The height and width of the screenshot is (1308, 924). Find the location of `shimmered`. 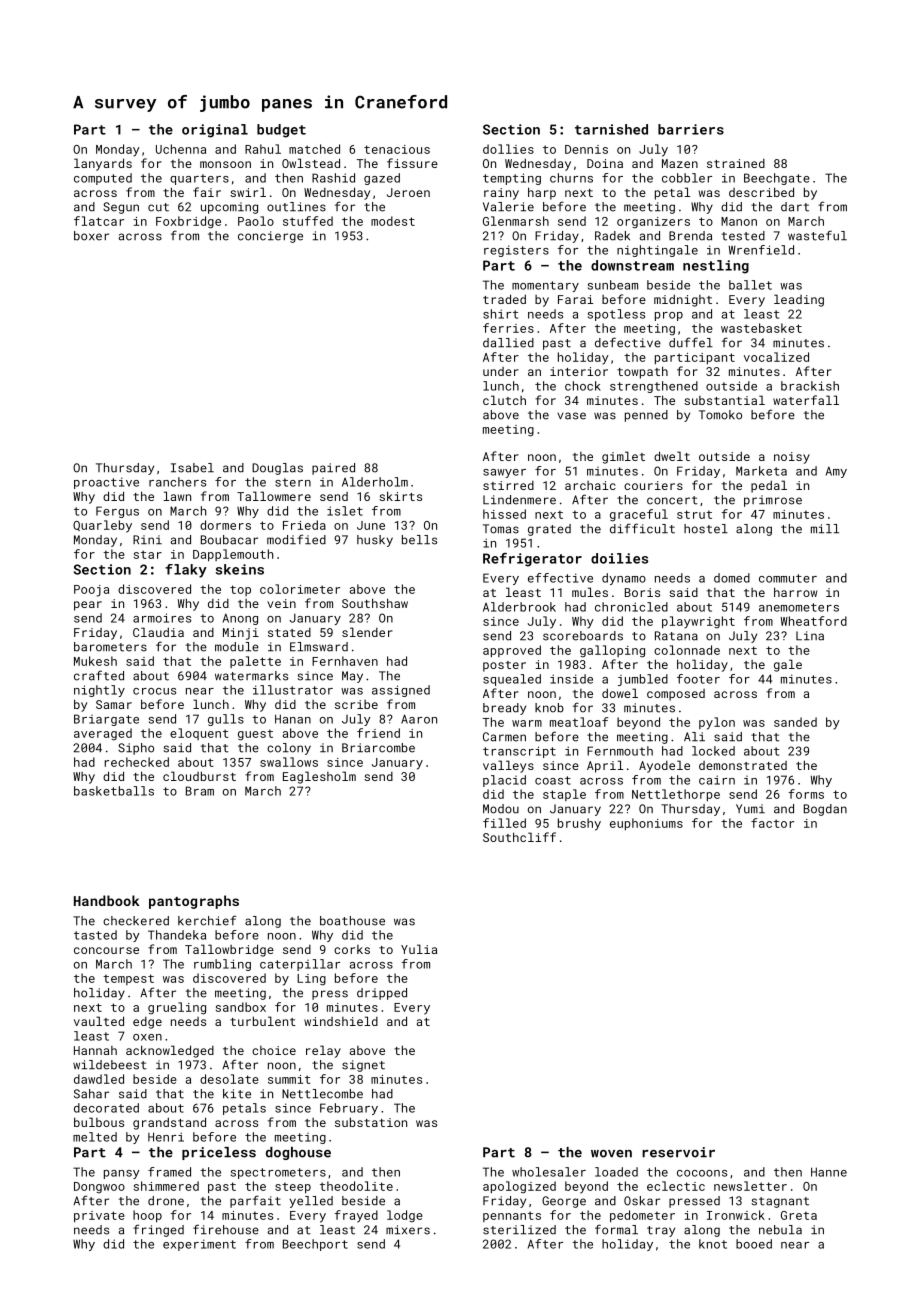

shimmered is located at coordinates (166, 1186).
